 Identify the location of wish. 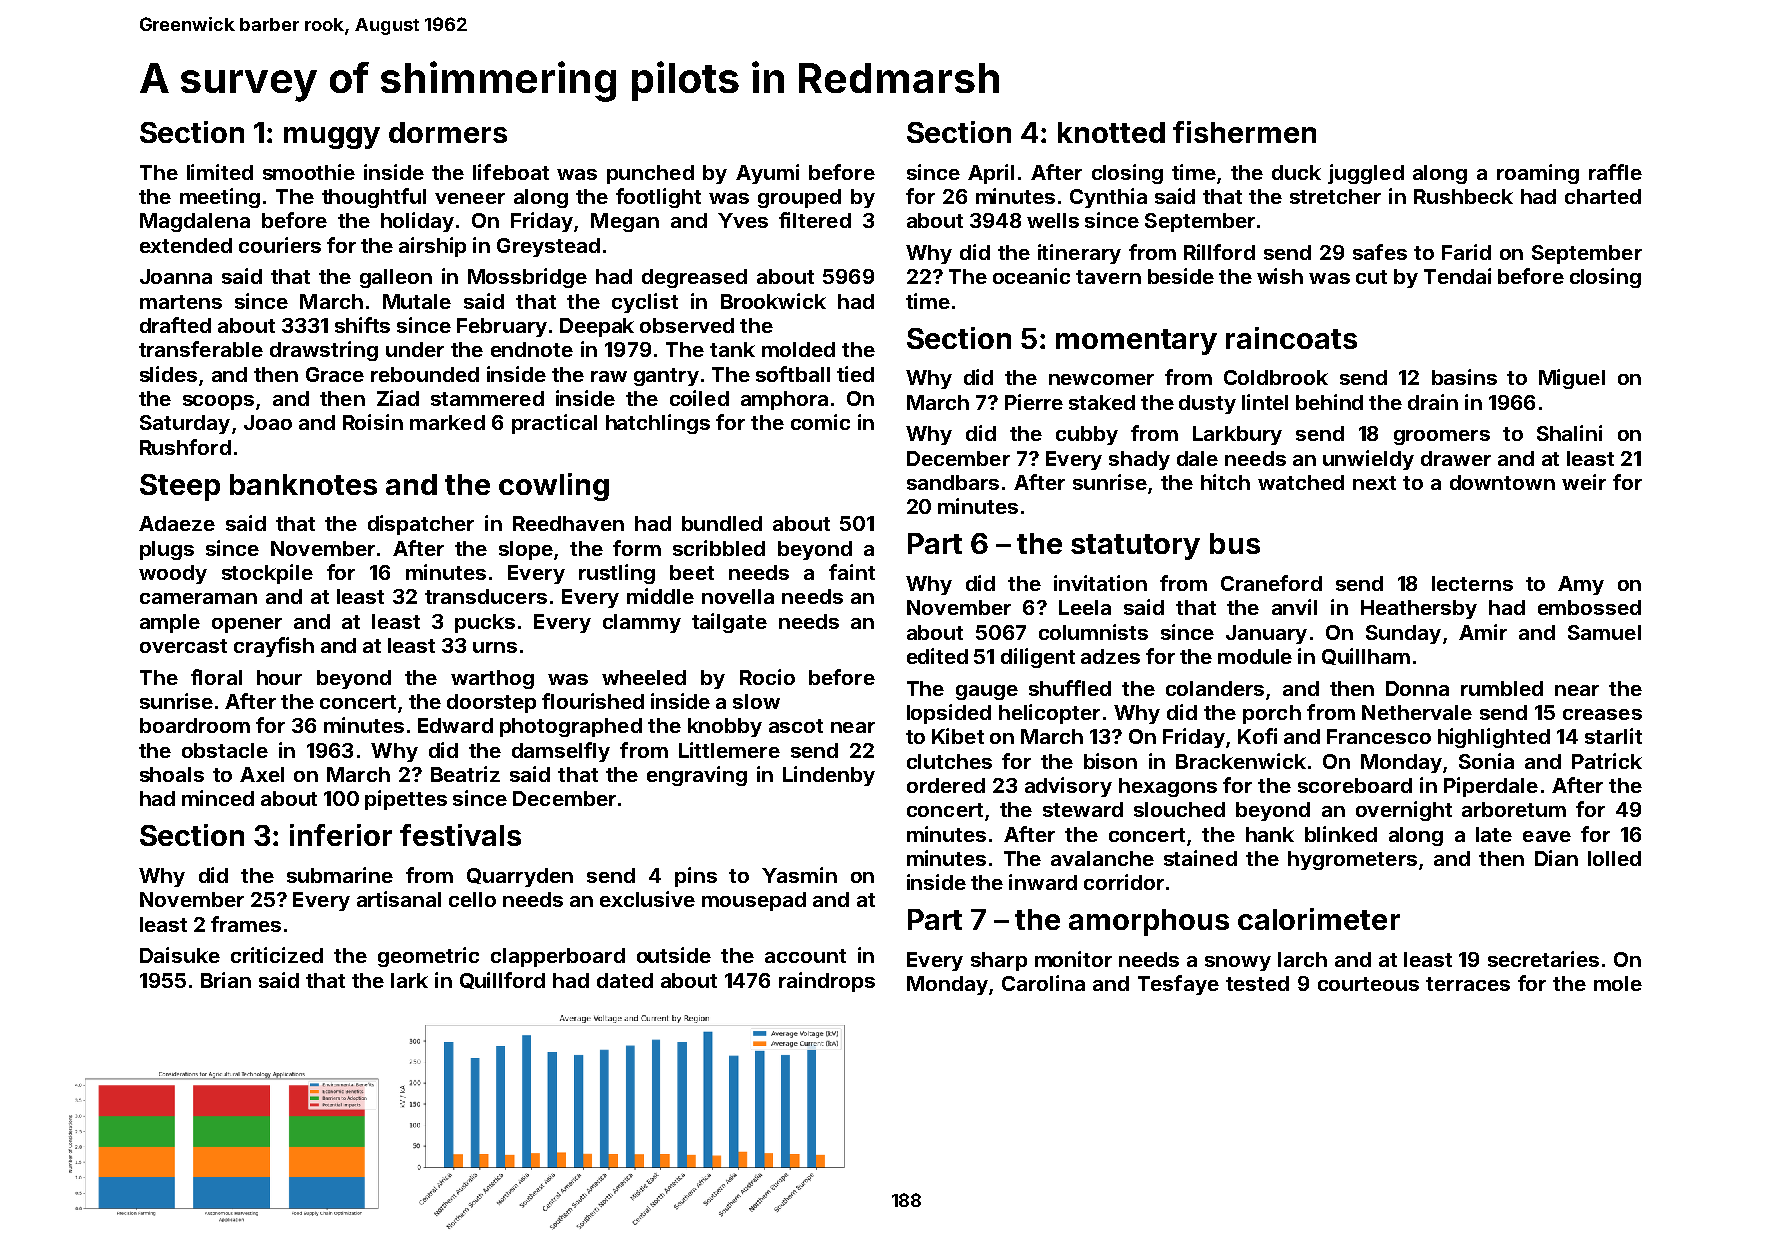
(1280, 276).
